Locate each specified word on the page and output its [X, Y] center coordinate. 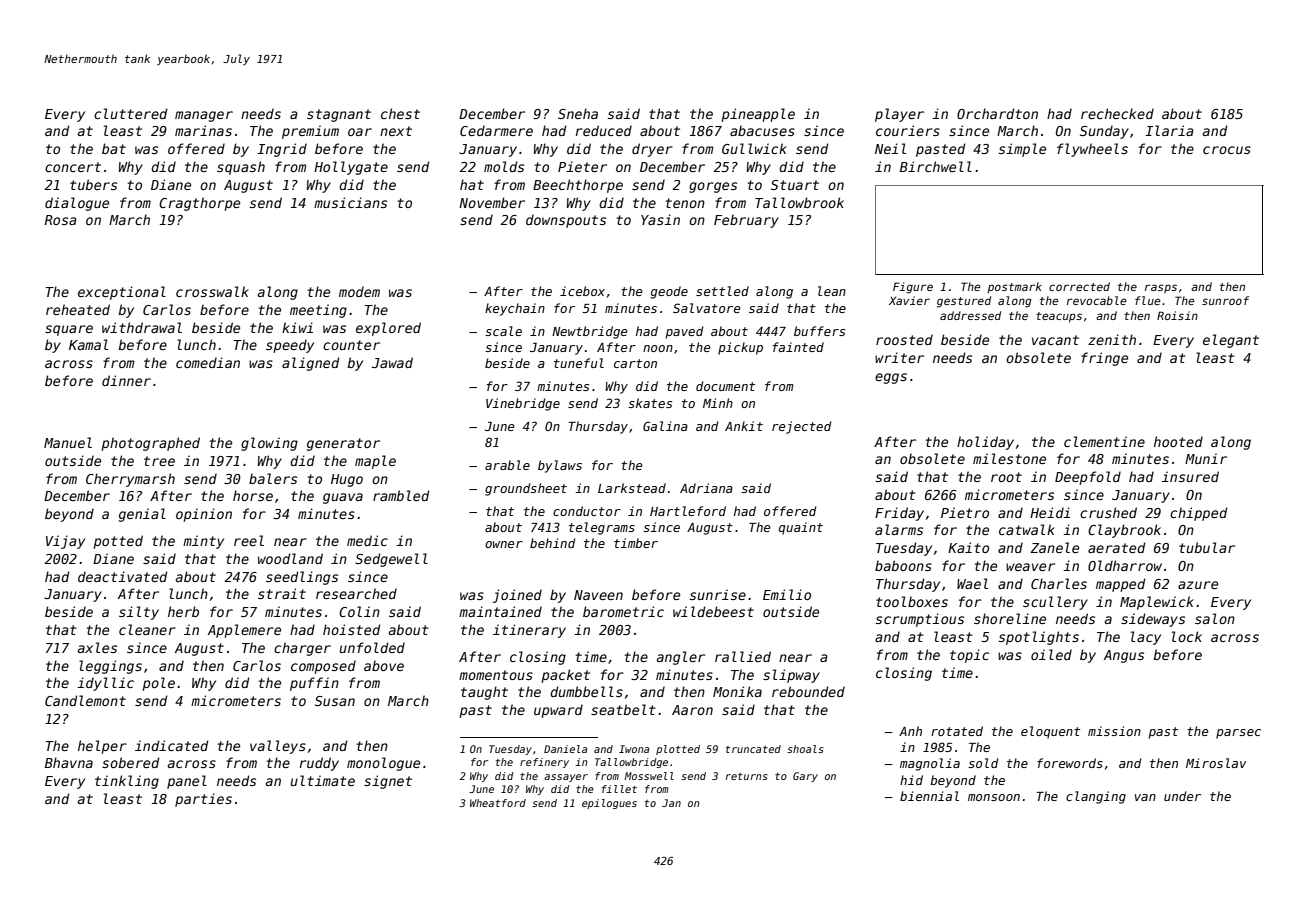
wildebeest [713, 611]
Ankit [744, 426]
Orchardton [997, 113]
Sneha [578, 113]
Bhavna [69, 762]
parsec [1238, 734]
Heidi [1050, 512]
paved [684, 332]
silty [139, 613]
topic [969, 656]
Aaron [692, 710]
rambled [401, 495]
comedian [208, 362]
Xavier [909, 300]
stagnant [339, 115]
